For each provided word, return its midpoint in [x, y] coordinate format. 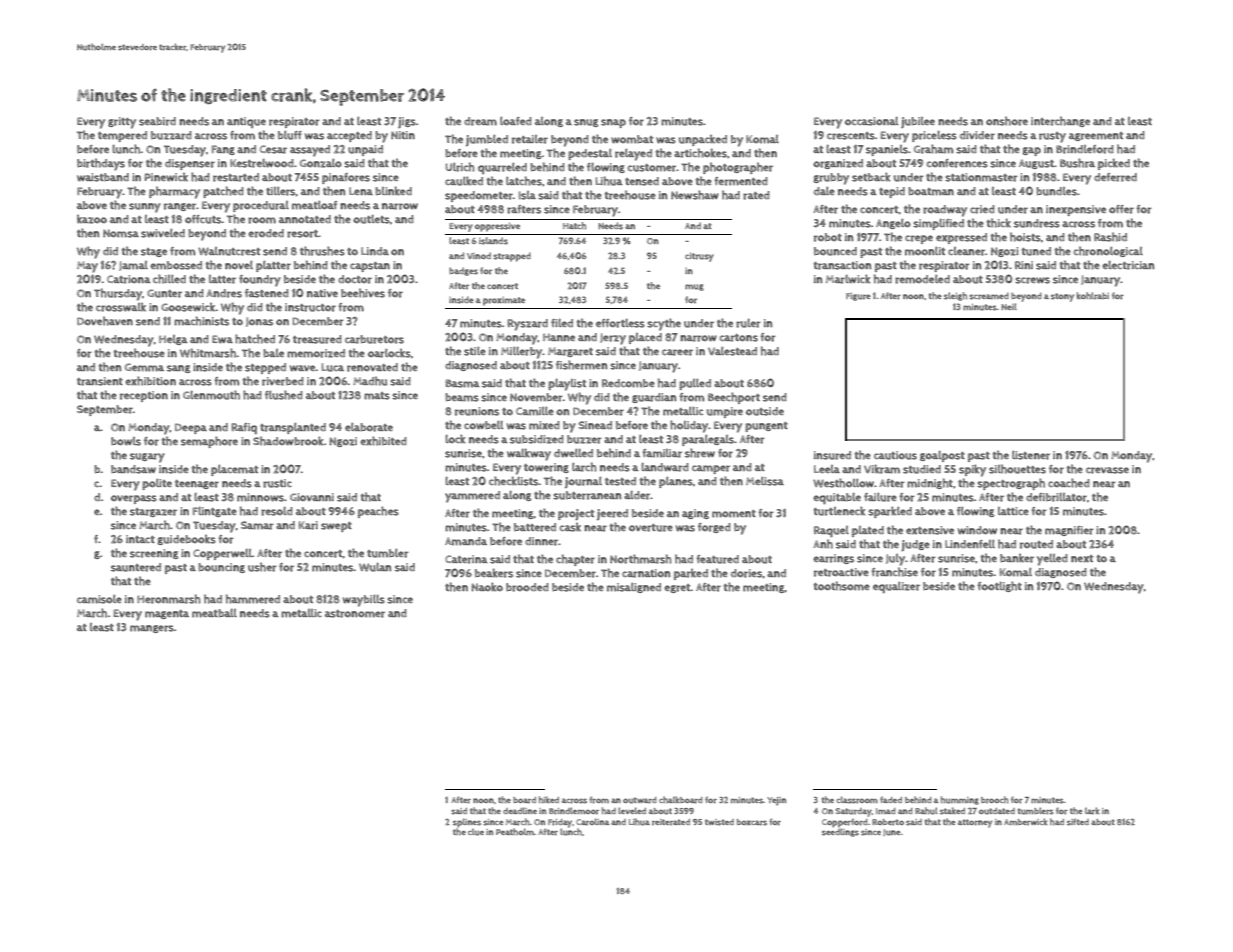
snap [613, 123]
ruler [748, 323]
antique [246, 122]
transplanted [293, 428]
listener [1031, 455]
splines [467, 823]
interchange [1060, 121]
